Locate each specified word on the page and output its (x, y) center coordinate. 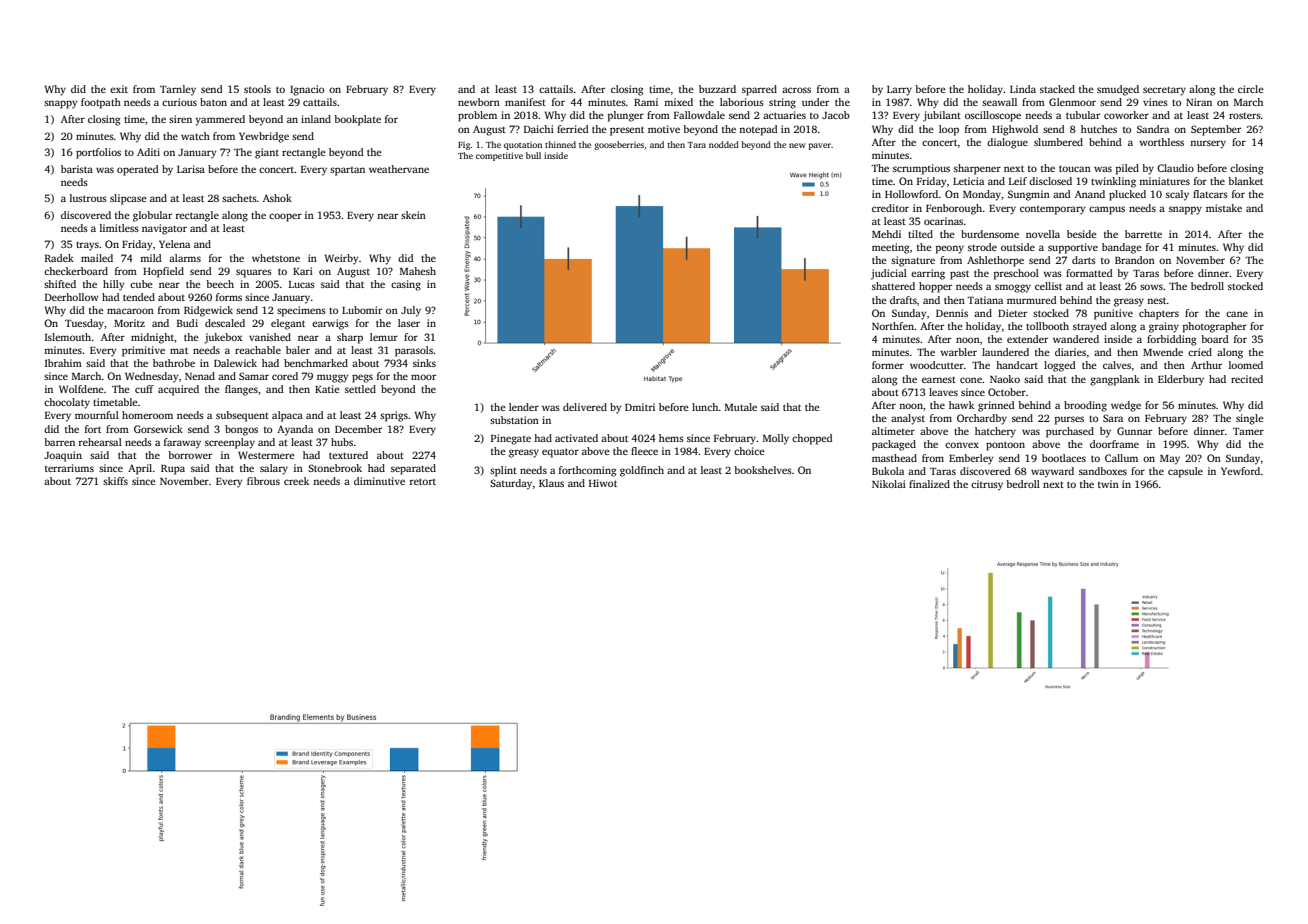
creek (296, 481)
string (782, 103)
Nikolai (889, 484)
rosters (1245, 115)
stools (257, 89)
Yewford (1240, 471)
